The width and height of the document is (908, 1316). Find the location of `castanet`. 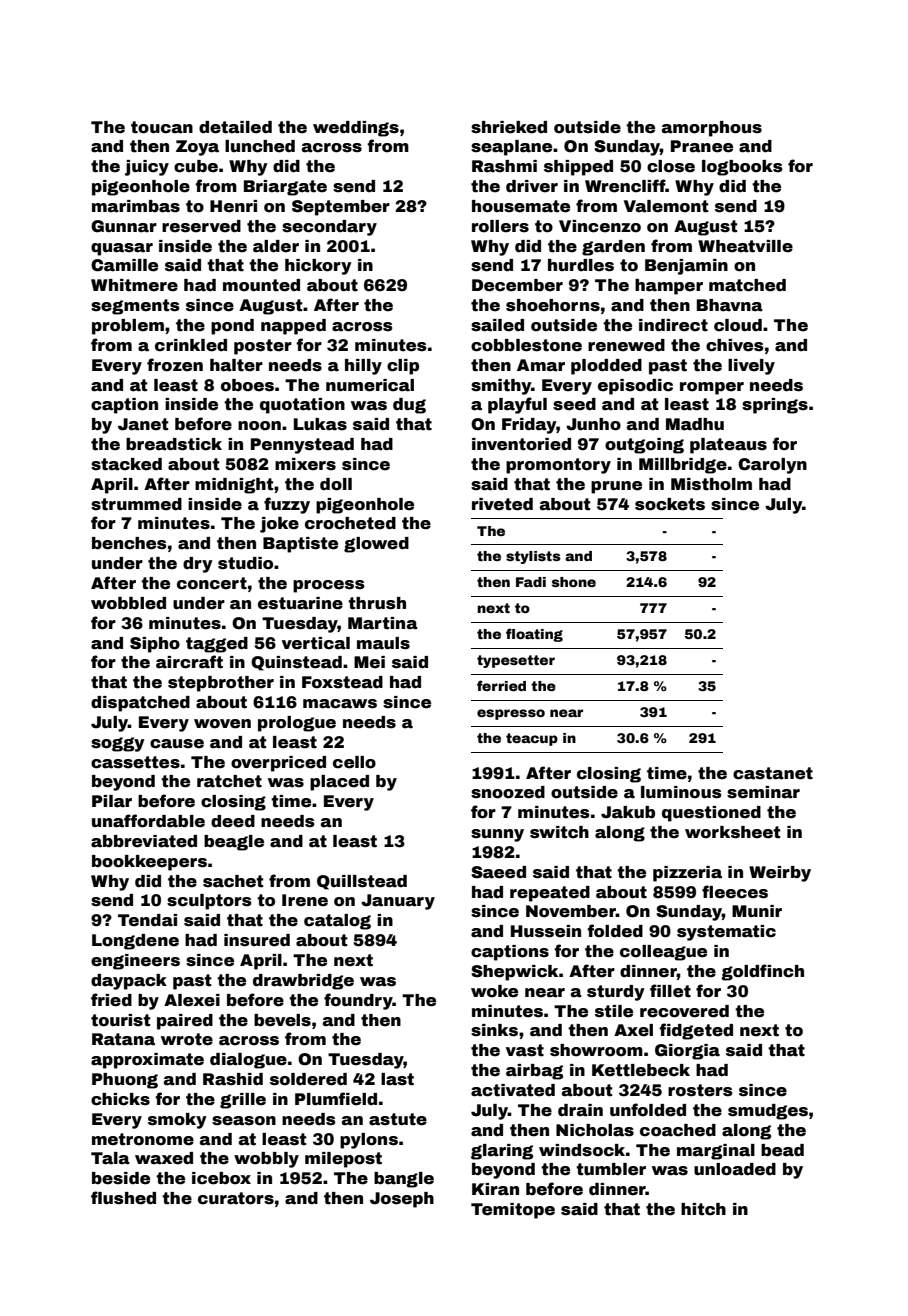

castanet is located at coordinates (773, 773).
